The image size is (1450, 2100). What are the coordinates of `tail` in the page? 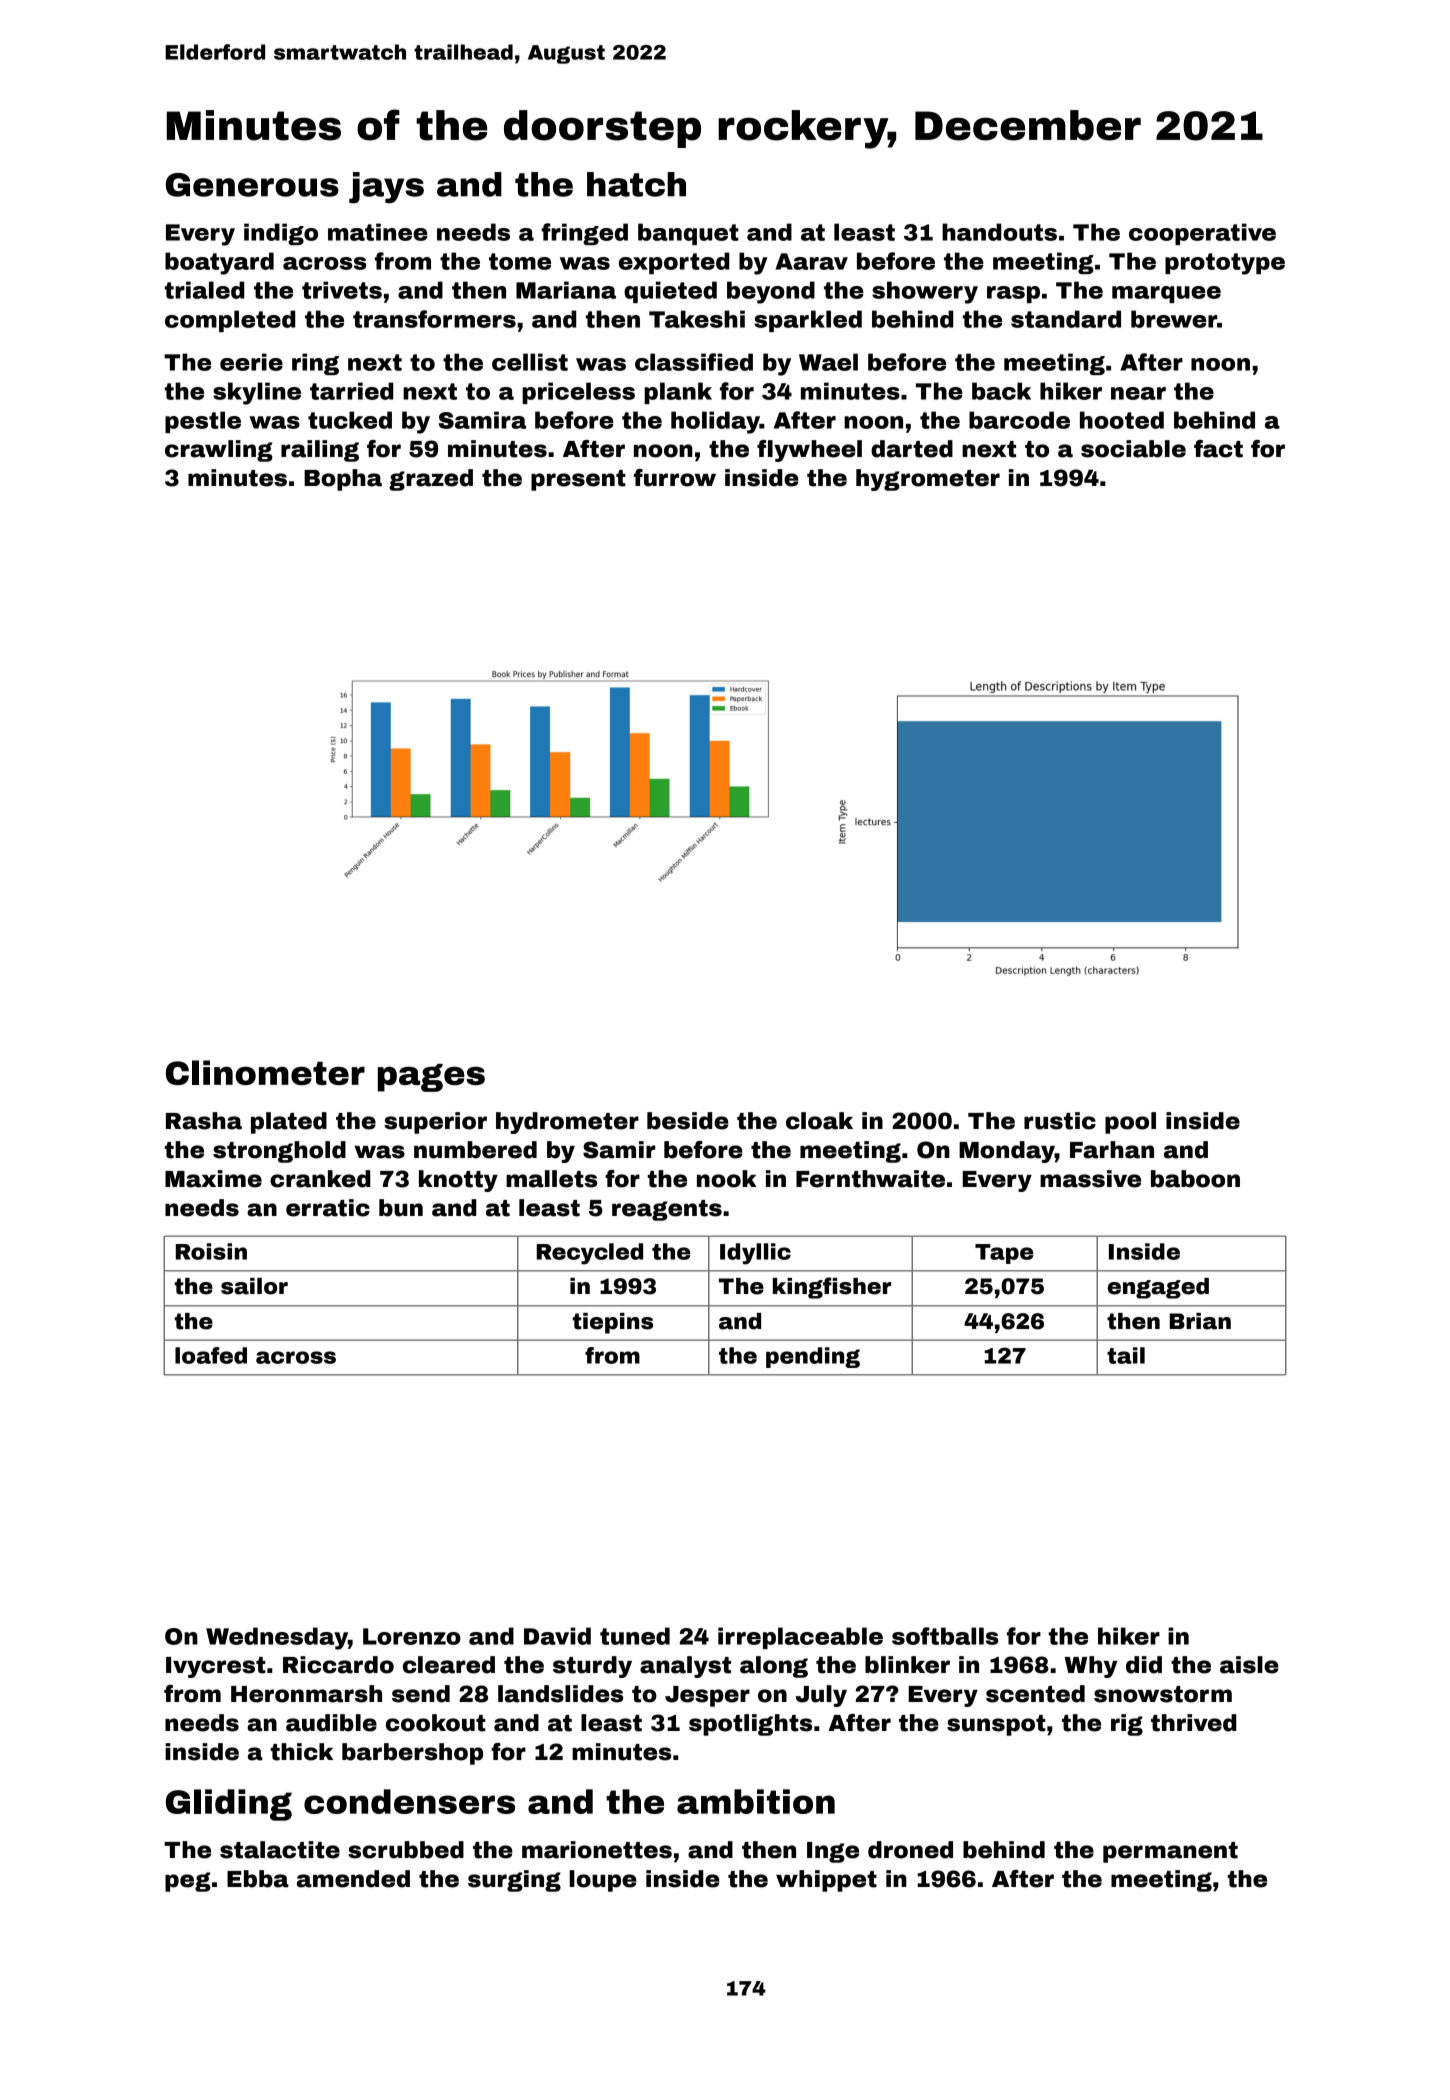 It's located at (1126, 1355).
